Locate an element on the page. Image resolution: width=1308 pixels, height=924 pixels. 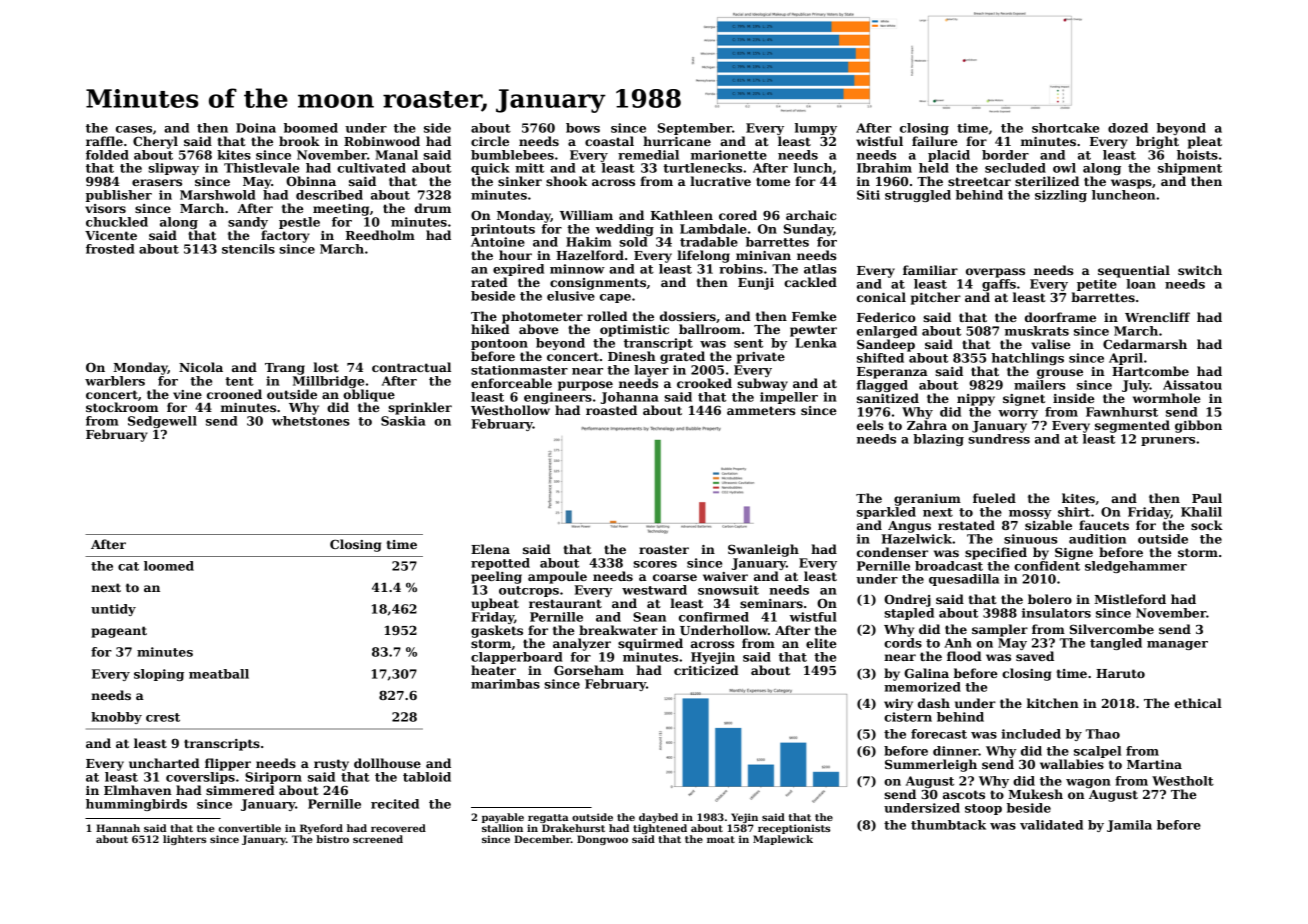
sampler is located at coordinates (1000, 630).
